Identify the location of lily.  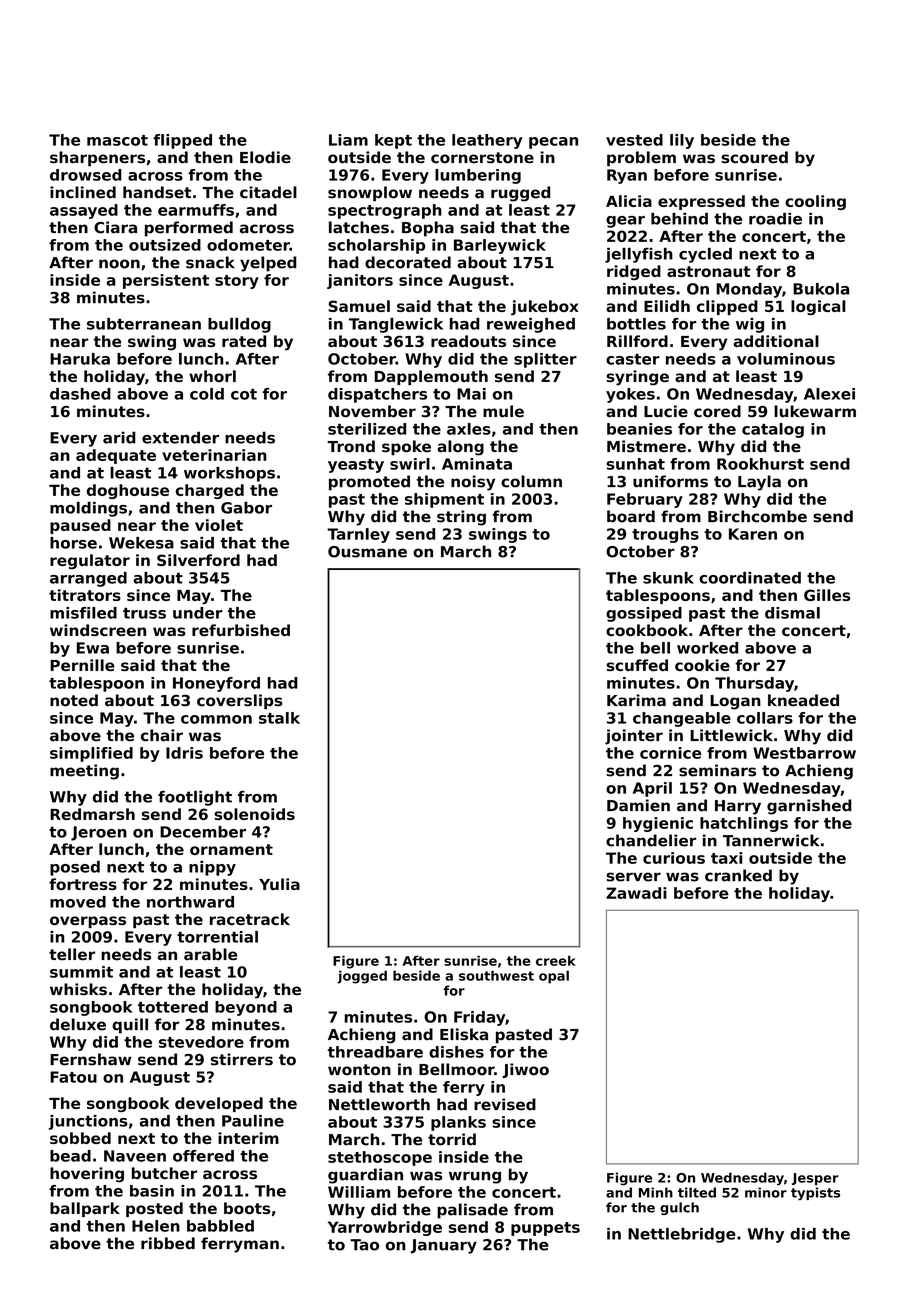
(682, 141).
